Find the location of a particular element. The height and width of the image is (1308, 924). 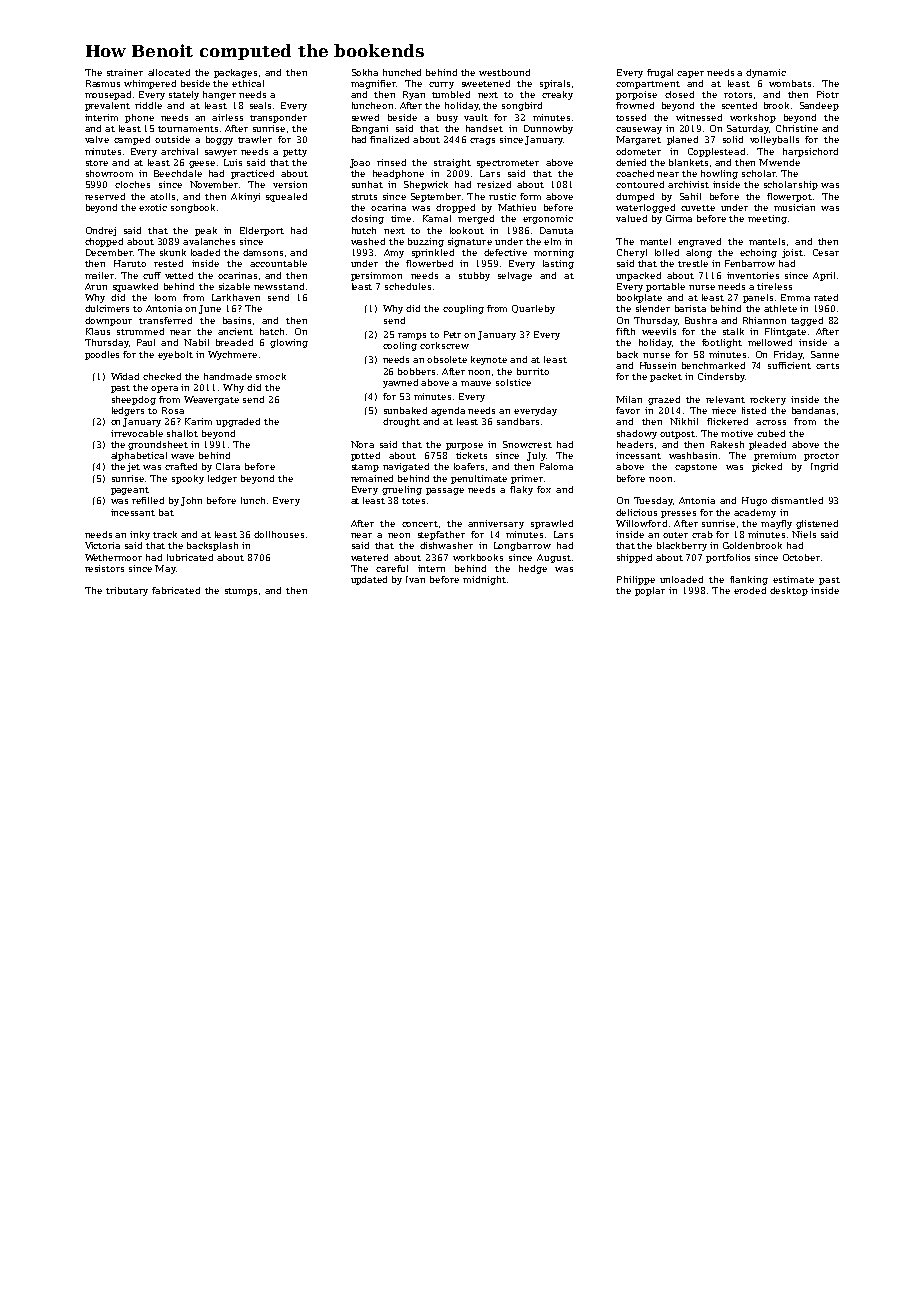

keynote is located at coordinates (489, 360).
